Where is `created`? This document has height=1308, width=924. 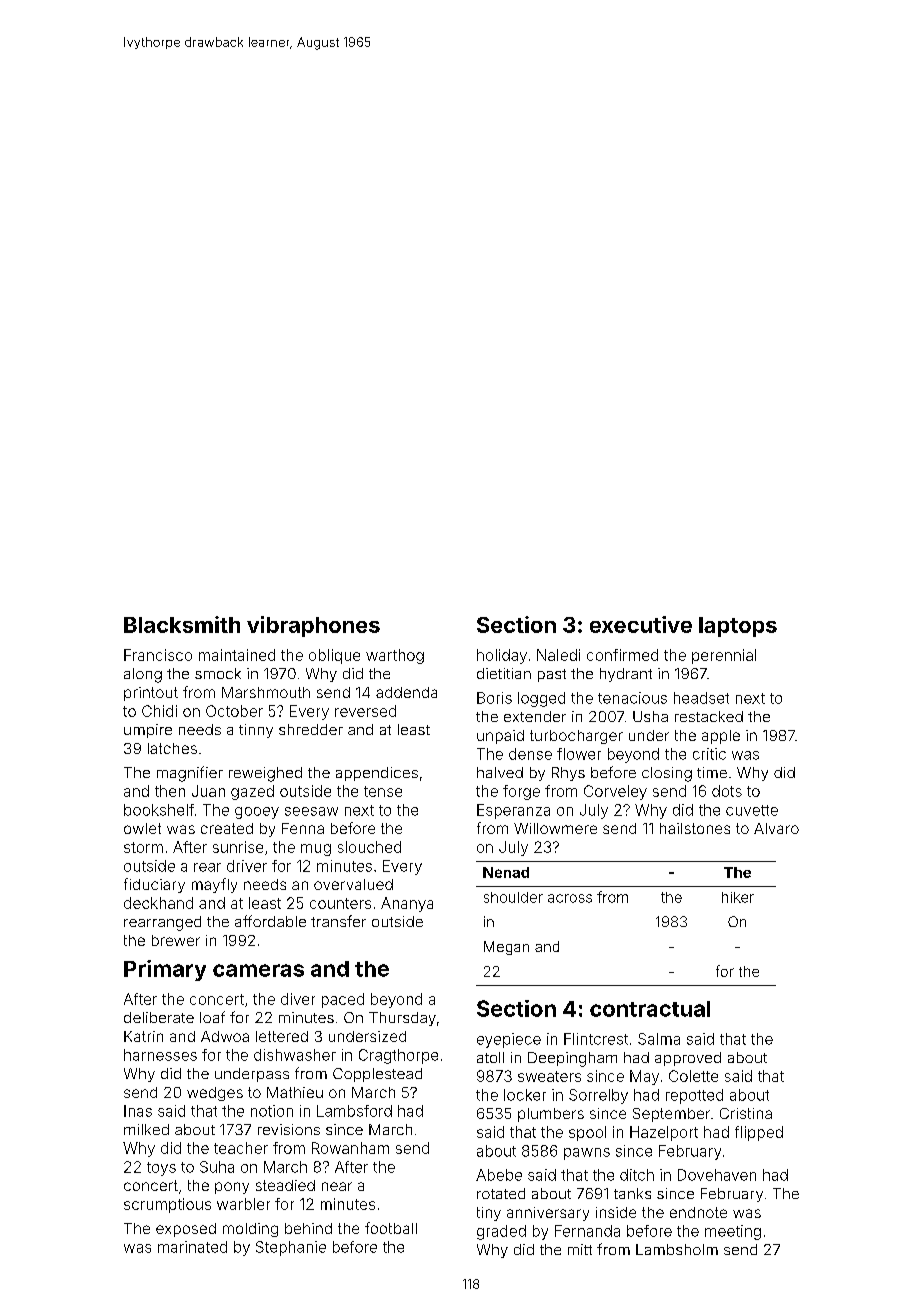 created is located at coordinates (227, 828).
